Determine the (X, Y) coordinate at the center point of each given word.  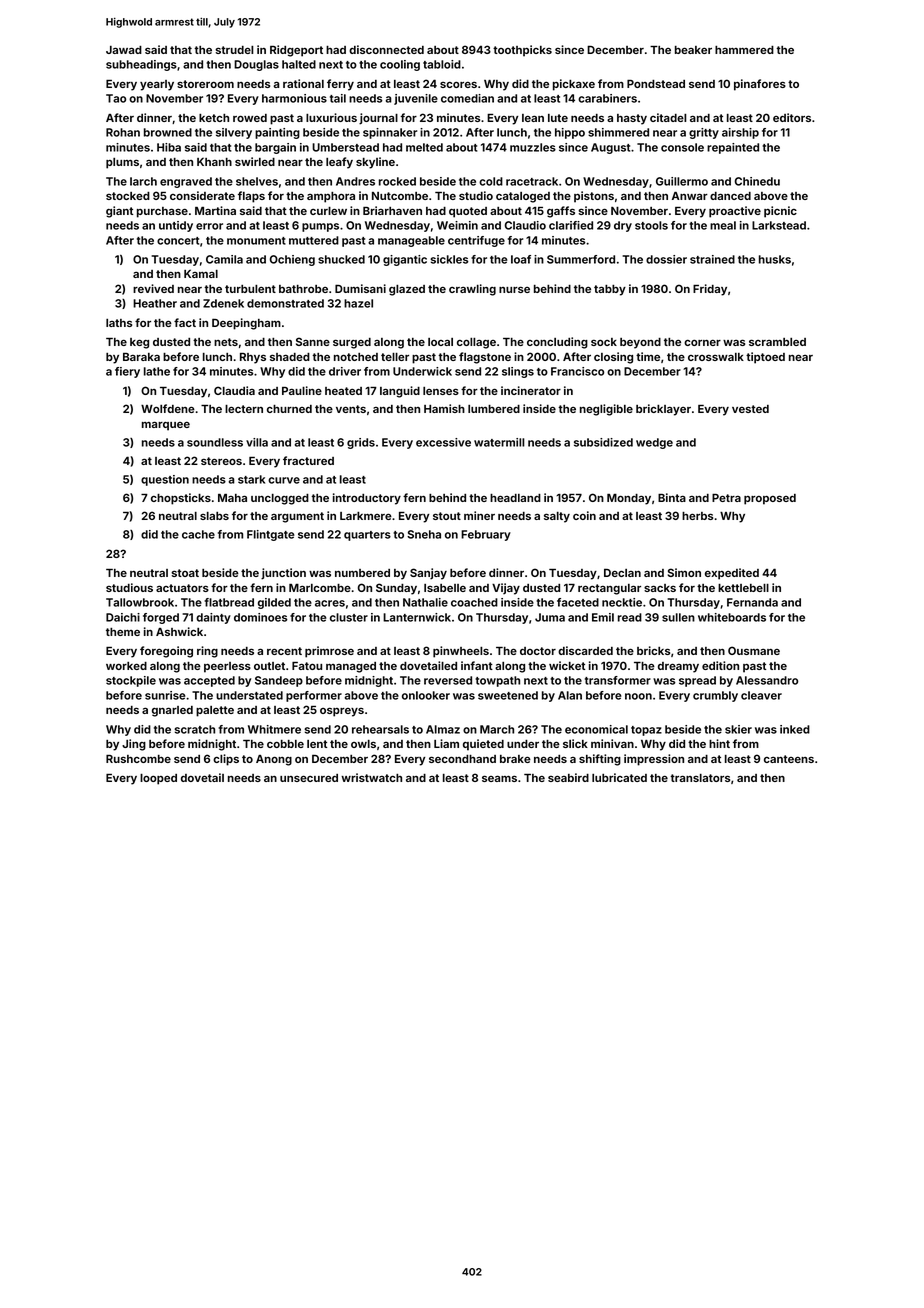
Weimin (457, 225)
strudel (234, 50)
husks (775, 259)
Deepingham (246, 324)
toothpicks (522, 51)
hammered (744, 50)
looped (158, 779)
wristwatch (371, 777)
